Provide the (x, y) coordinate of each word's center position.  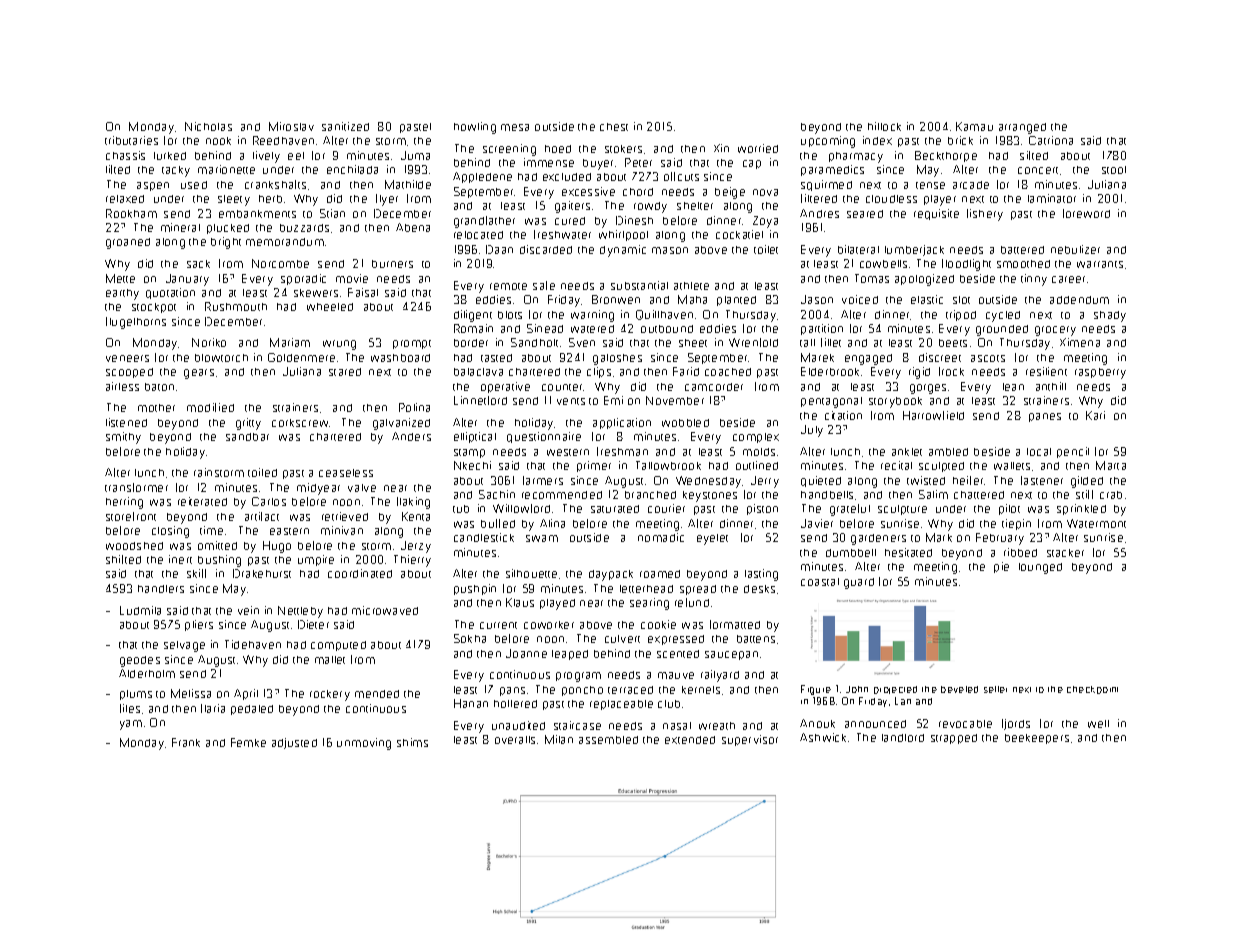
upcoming (828, 142)
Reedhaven (283, 140)
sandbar (247, 437)
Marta (1111, 465)
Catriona (1051, 140)
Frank (186, 742)
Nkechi (472, 465)
